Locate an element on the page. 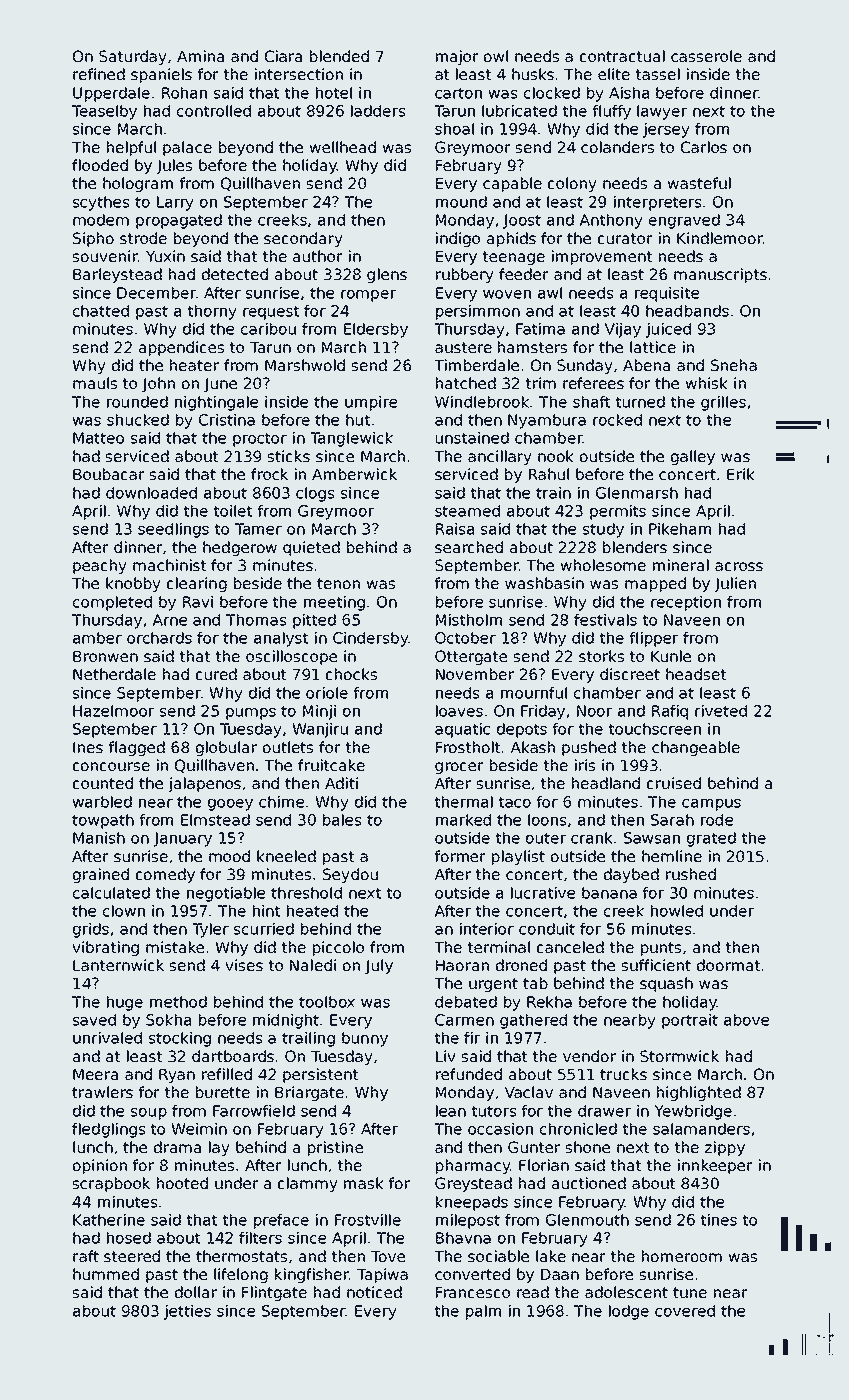  Tove is located at coordinates (388, 1256).
